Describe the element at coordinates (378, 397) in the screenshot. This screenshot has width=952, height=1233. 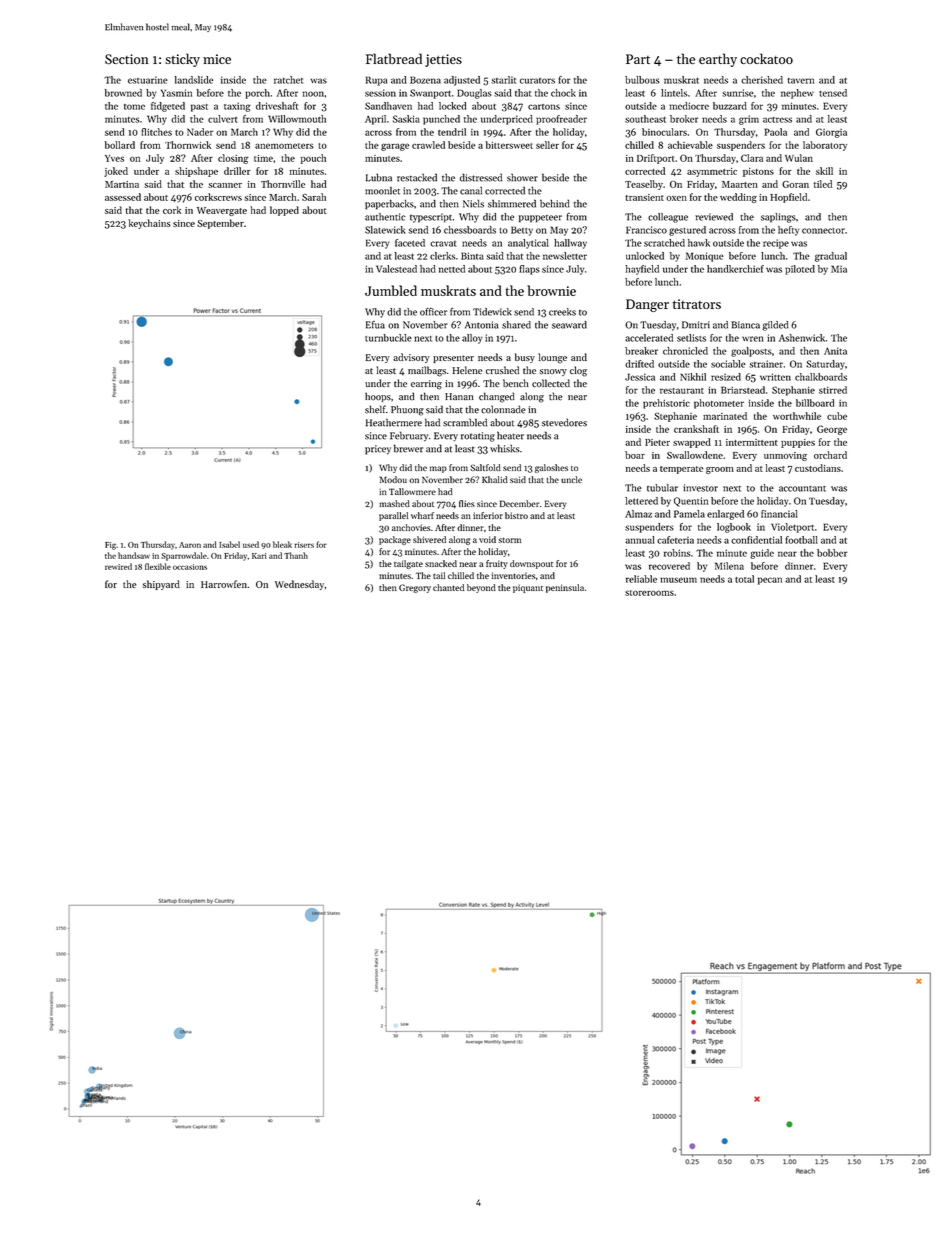
I see `hoops` at that location.
